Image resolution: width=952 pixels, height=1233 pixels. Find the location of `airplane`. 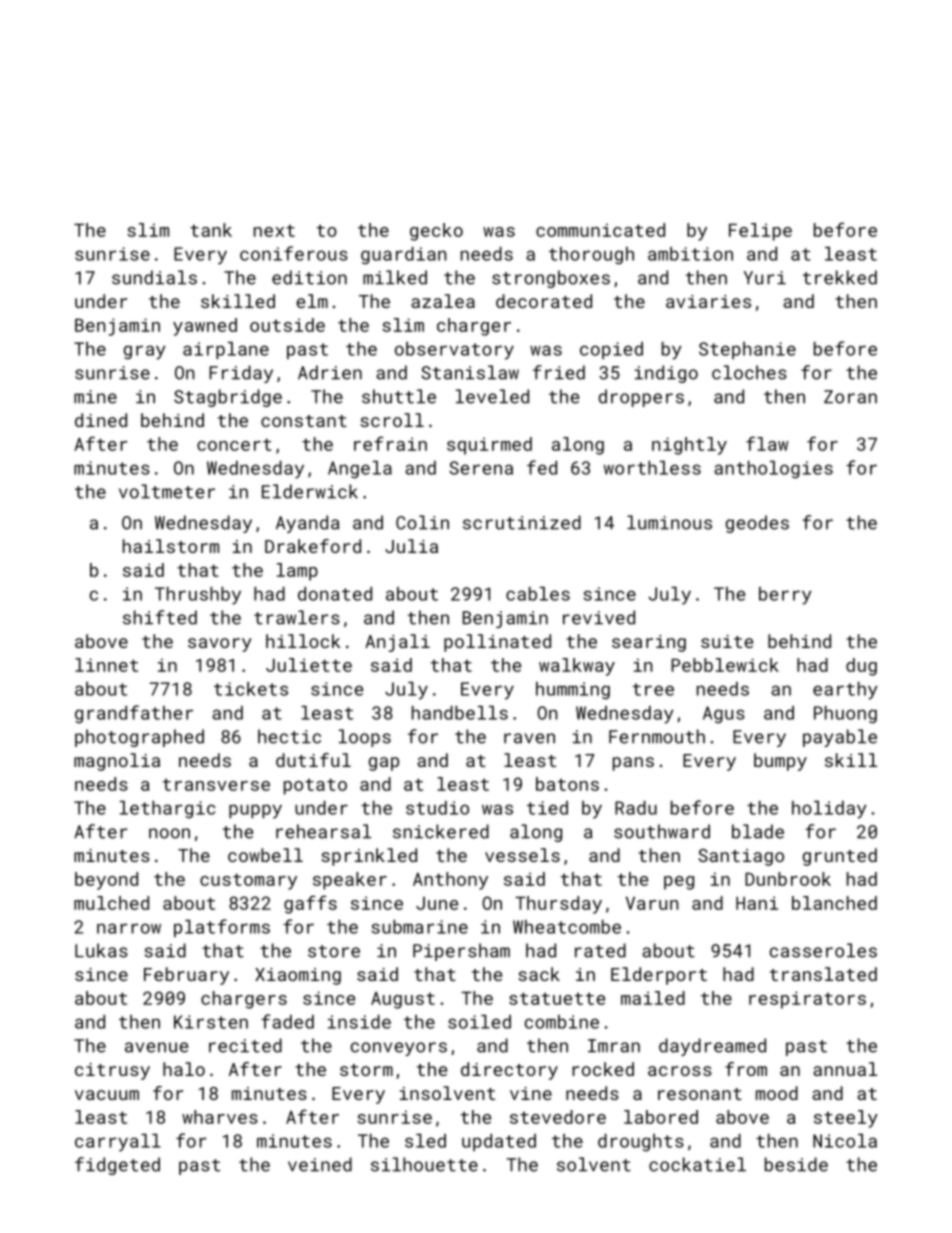

airplane is located at coordinates (226, 350).
